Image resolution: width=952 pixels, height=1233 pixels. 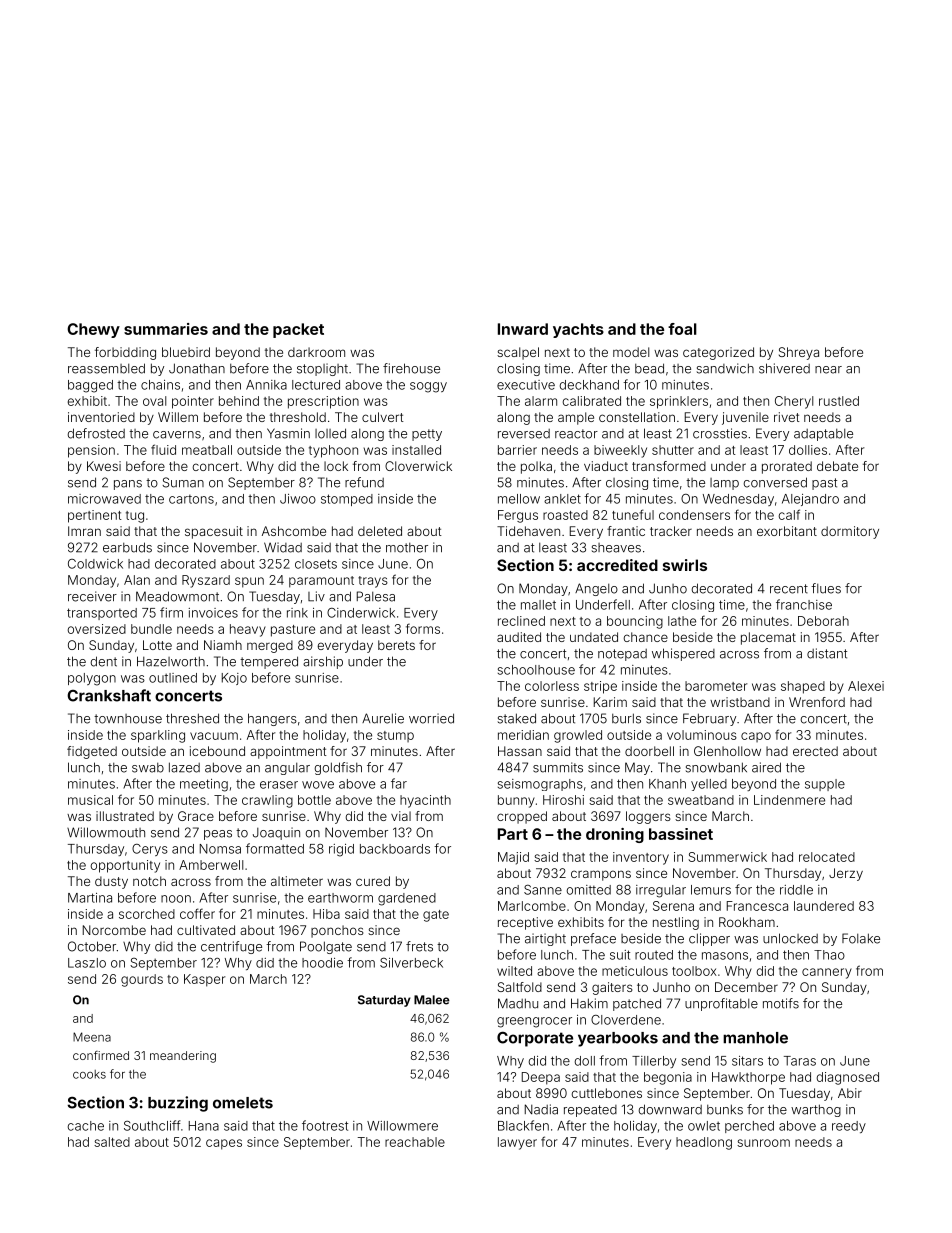 What do you see at coordinates (522, 817) in the screenshot?
I see `cropped` at bounding box center [522, 817].
